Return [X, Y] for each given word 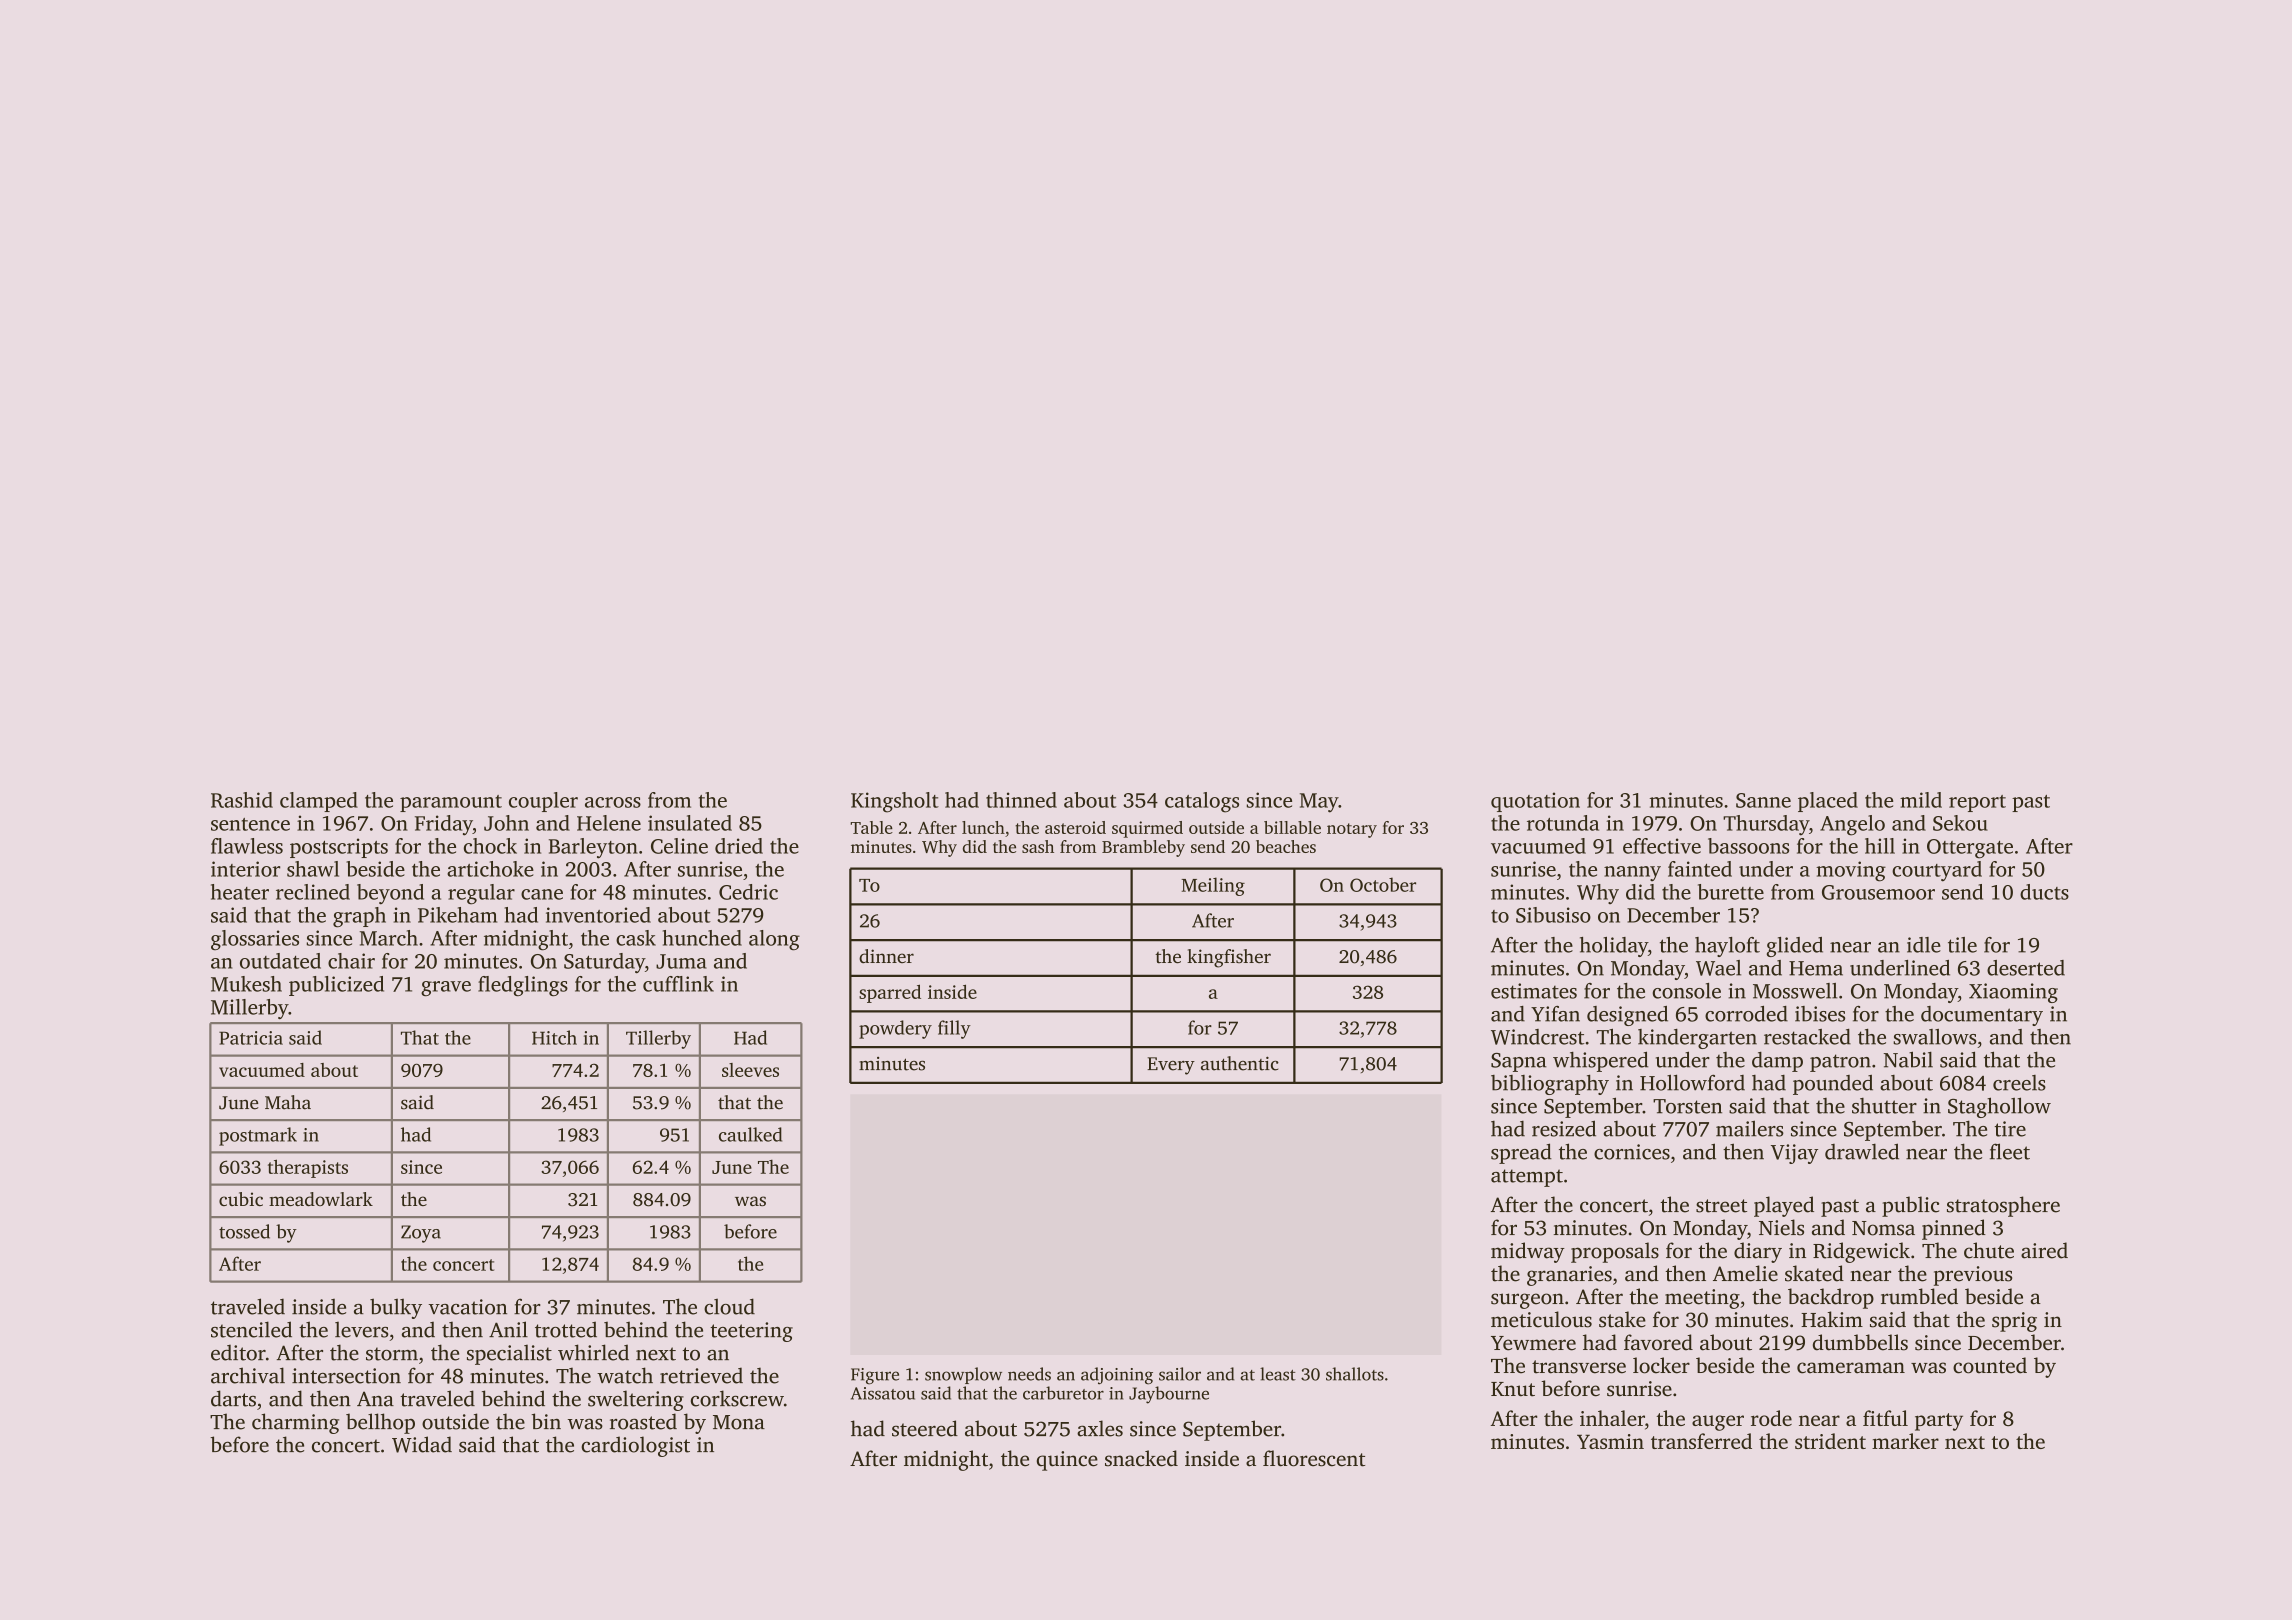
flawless [247, 846]
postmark [258, 1136]
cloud [729, 1306]
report [1977, 803]
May [1319, 803]
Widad [422, 1444]
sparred [890, 993]
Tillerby [658, 1039]
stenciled [251, 1329]
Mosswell [1795, 991]
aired [2044, 1250]
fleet [2010, 1151]
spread [1521, 1153]
